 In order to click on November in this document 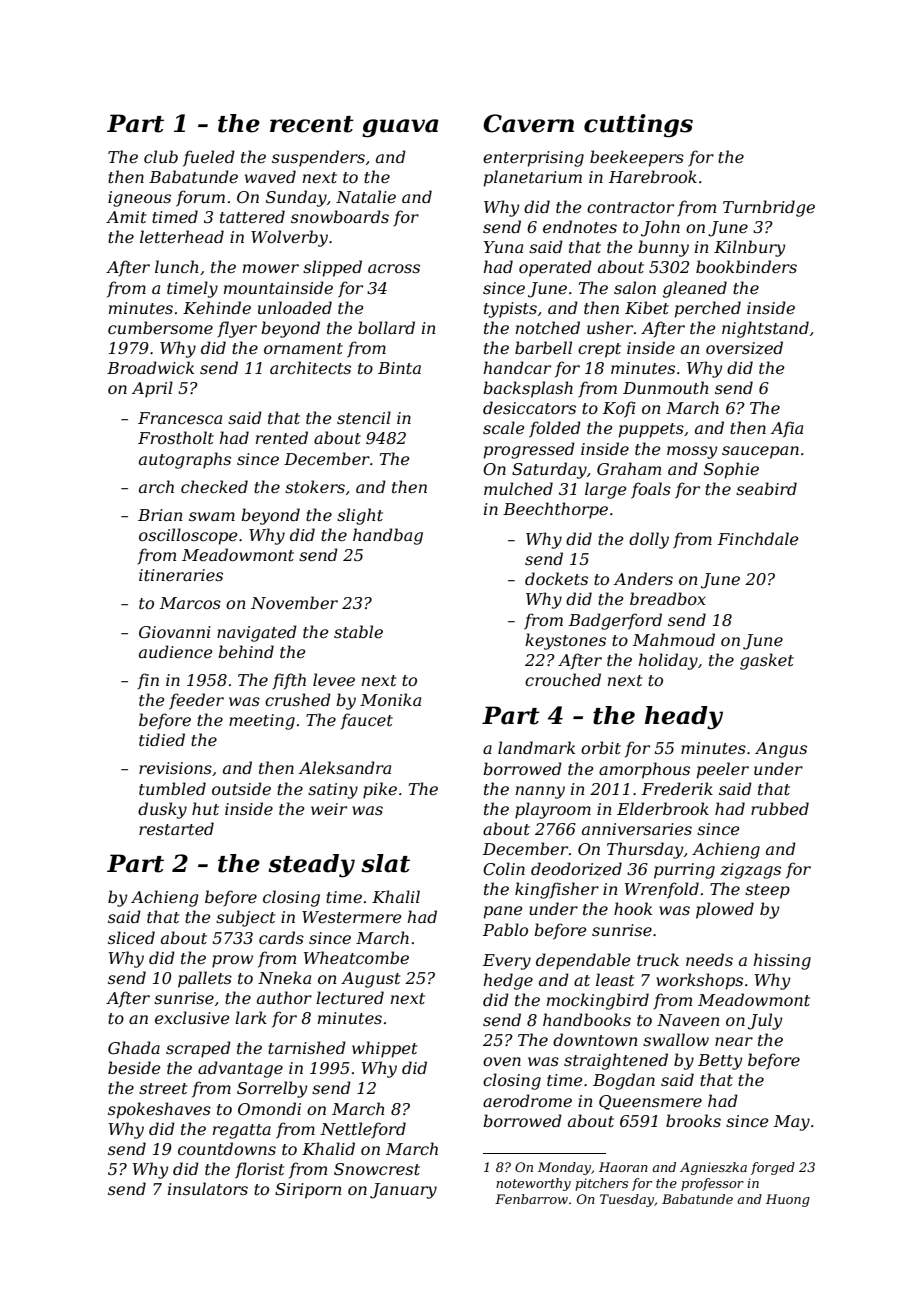, I will do `click(294, 602)`.
